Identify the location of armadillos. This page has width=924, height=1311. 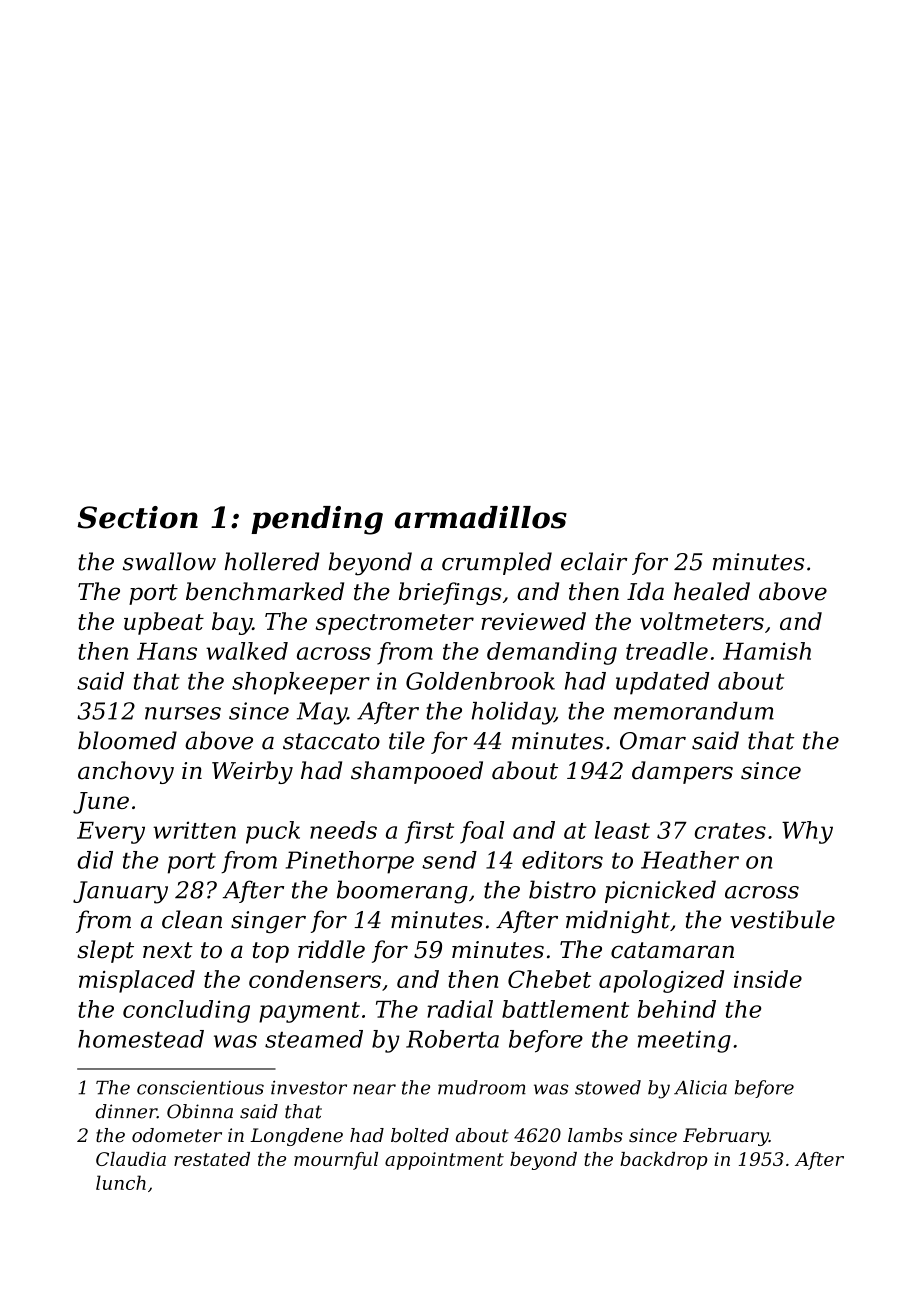
(481, 517).
